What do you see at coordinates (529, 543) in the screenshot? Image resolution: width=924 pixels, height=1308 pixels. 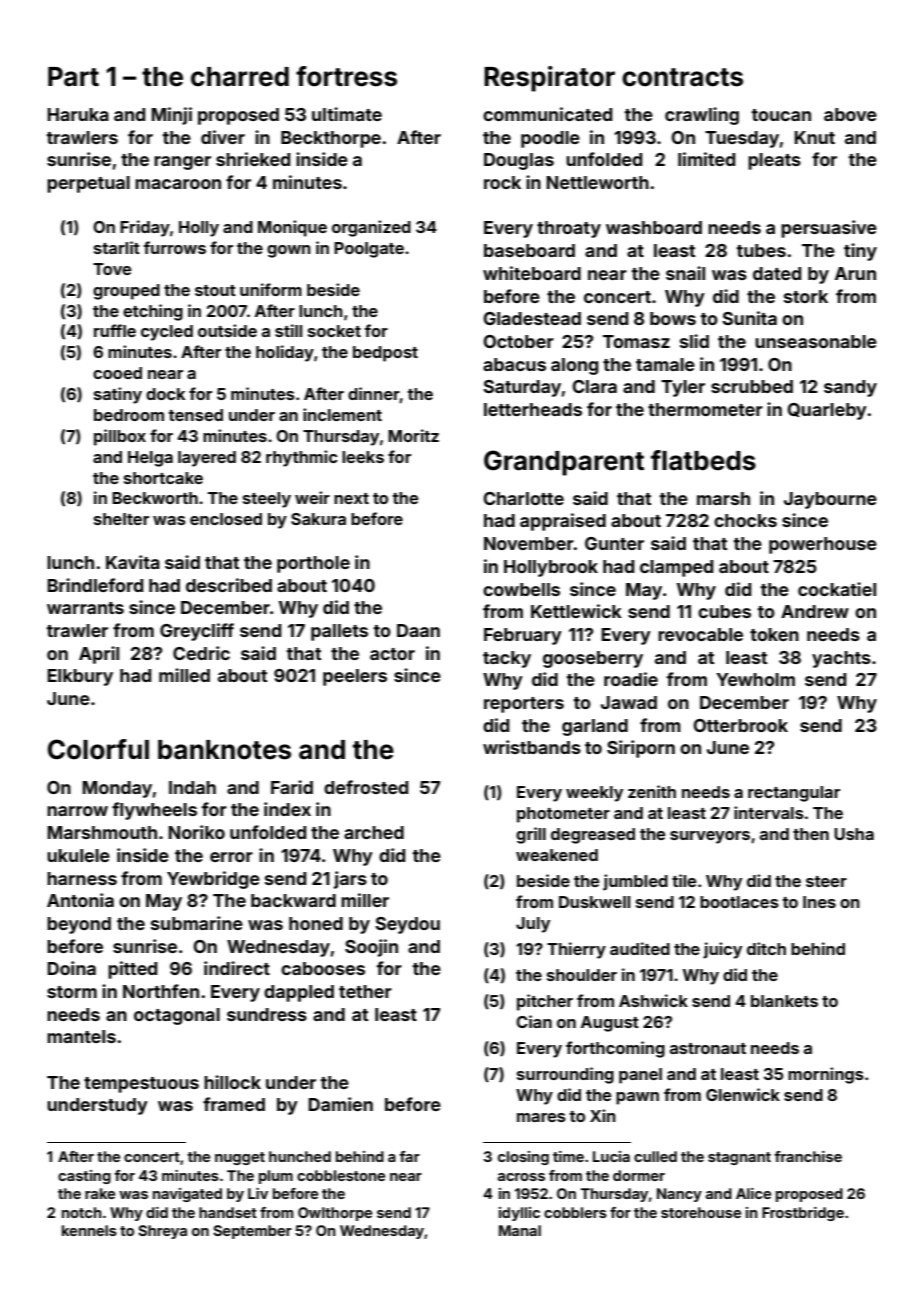 I see `November` at bounding box center [529, 543].
